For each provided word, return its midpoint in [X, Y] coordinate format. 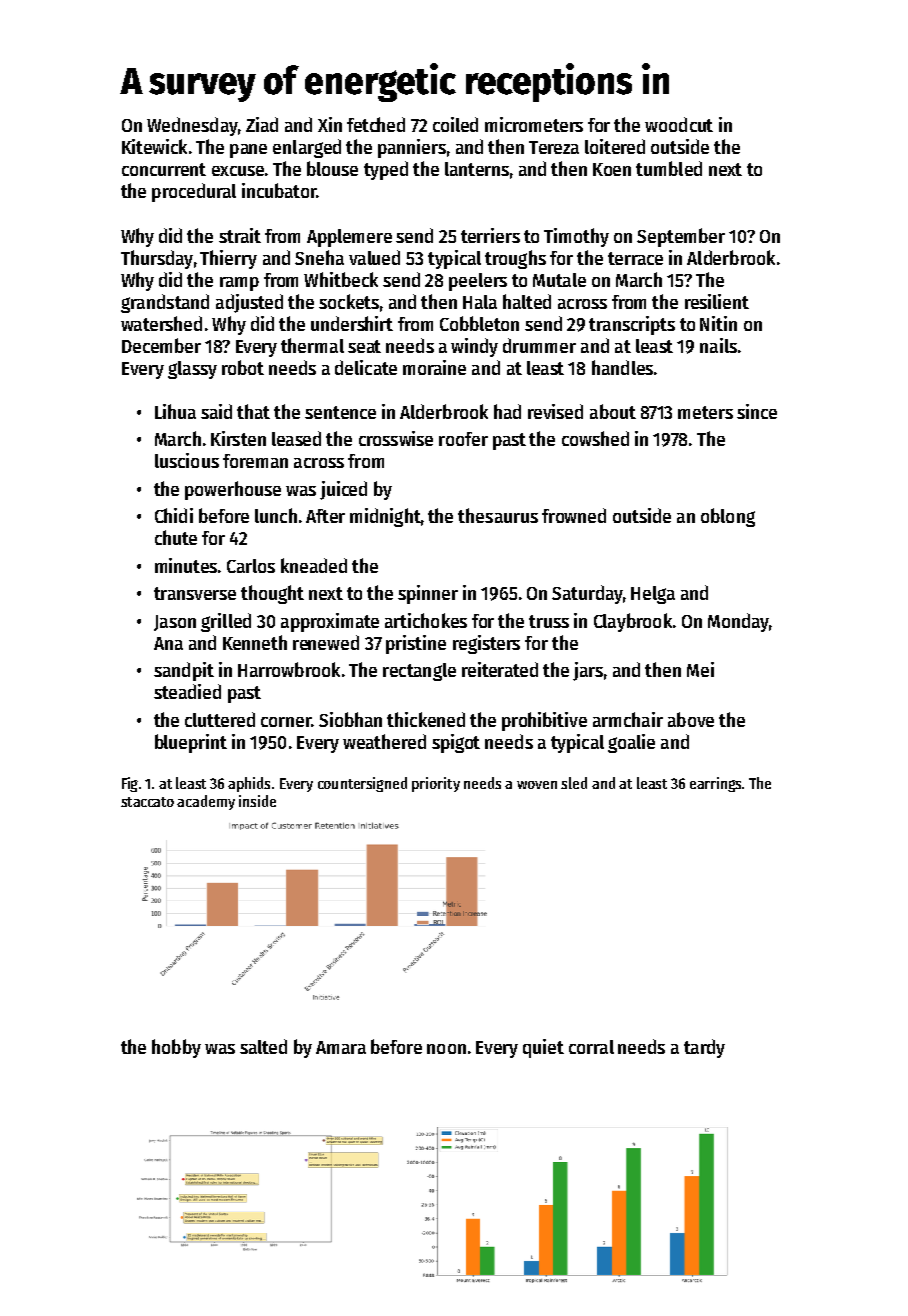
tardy [704, 1048]
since [757, 411]
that [253, 411]
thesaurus [498, 515]
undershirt [352, 323]
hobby [176, 1048]
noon [446, 1049]
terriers [490, 235]
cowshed [595, 438]
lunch [276, 515]
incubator [279, 190]
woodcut [679, 124]
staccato [147, 802]
